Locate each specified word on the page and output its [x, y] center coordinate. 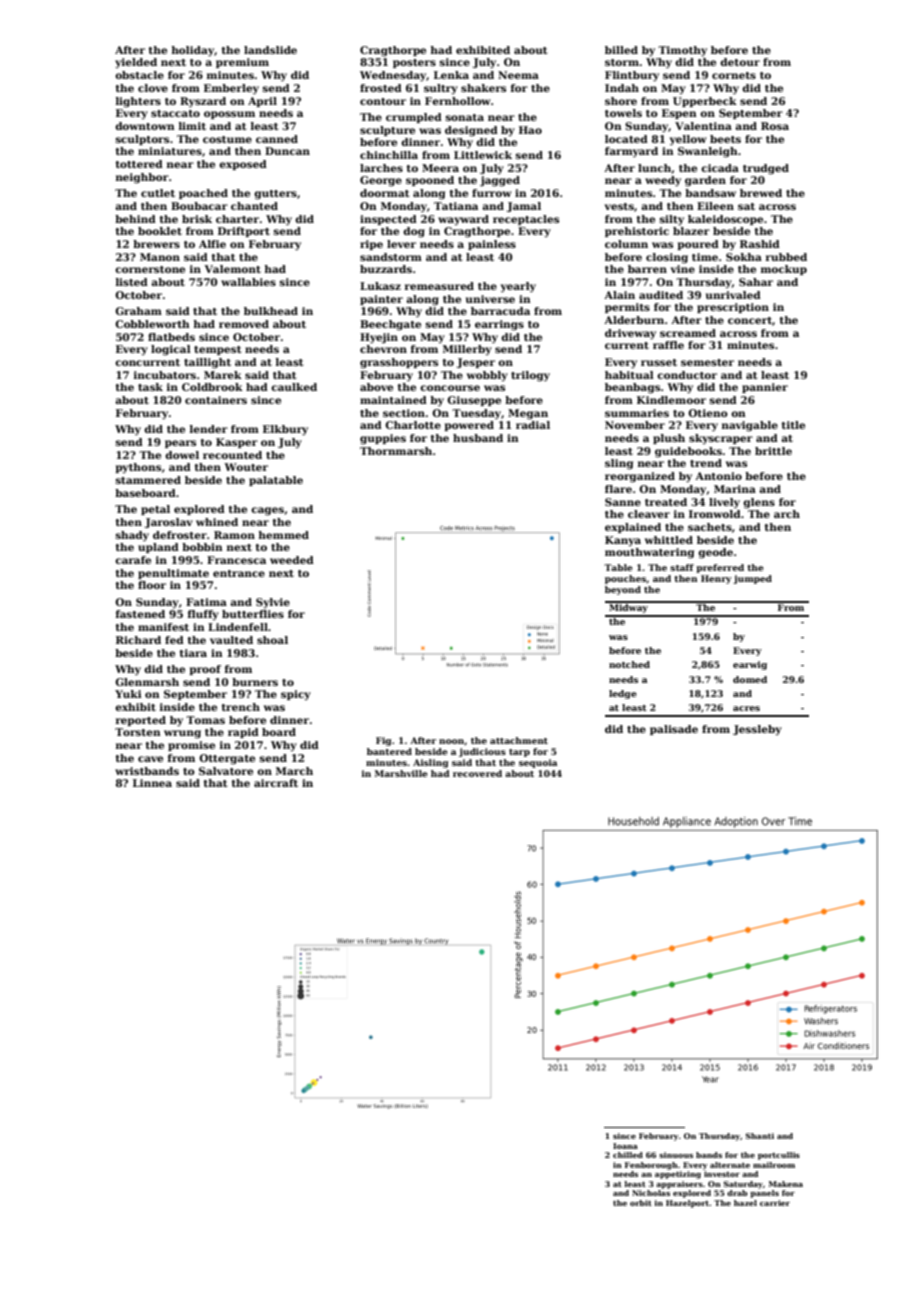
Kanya [623, 541]
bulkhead [271, 311]
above [376, 387]
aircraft [276, 783]
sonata [465, 117]
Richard [138, 640]
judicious [482, 752]
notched [629, 664]
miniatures [170, 151]
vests [619, 206]
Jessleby [757, 730]
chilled [628, 1155]
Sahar [756, 282]
